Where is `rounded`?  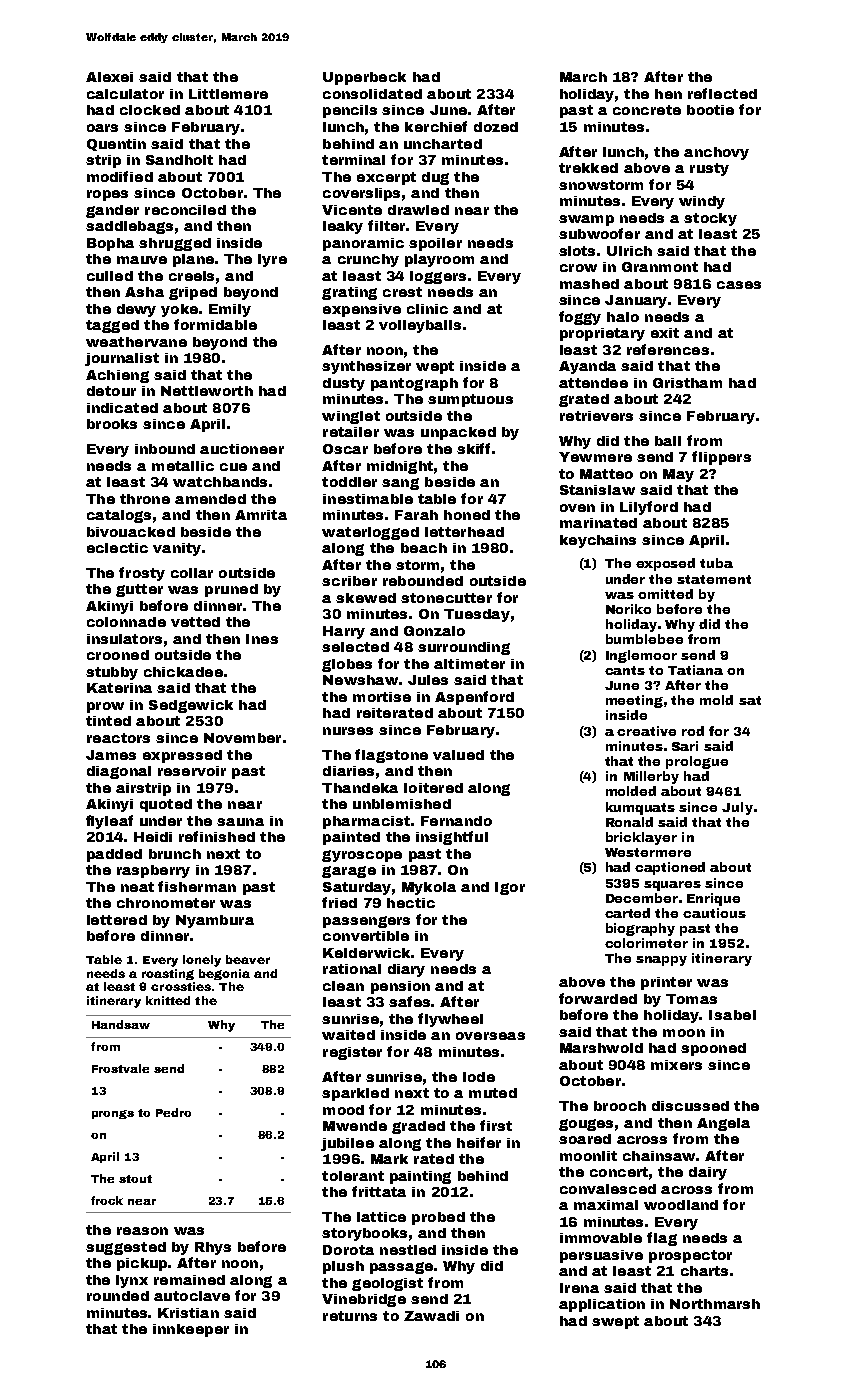
rounded is located at coordinates (118, 1296).
